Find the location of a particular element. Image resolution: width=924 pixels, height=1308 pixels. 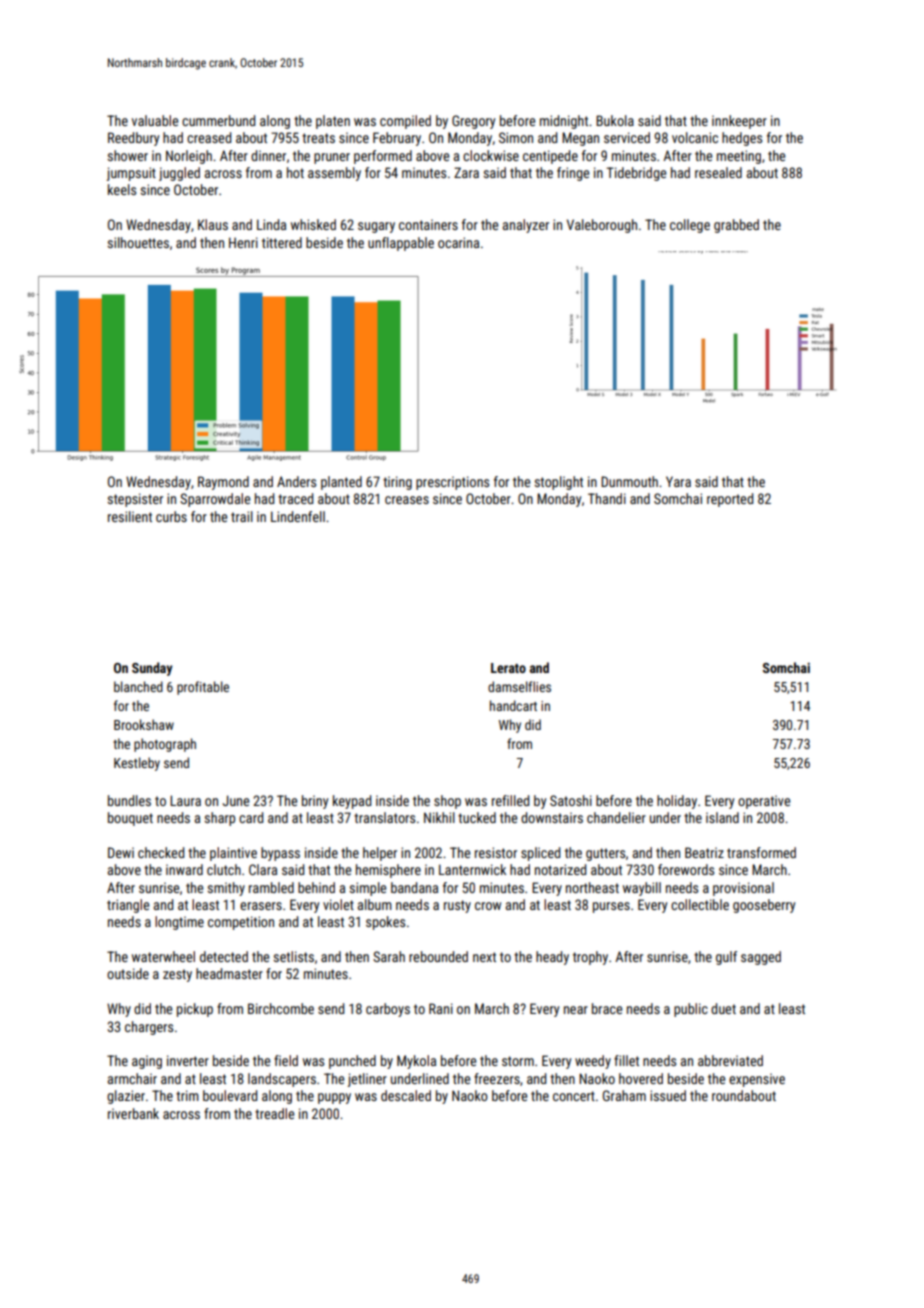

descaled is located at coordinates (406, 1095).
